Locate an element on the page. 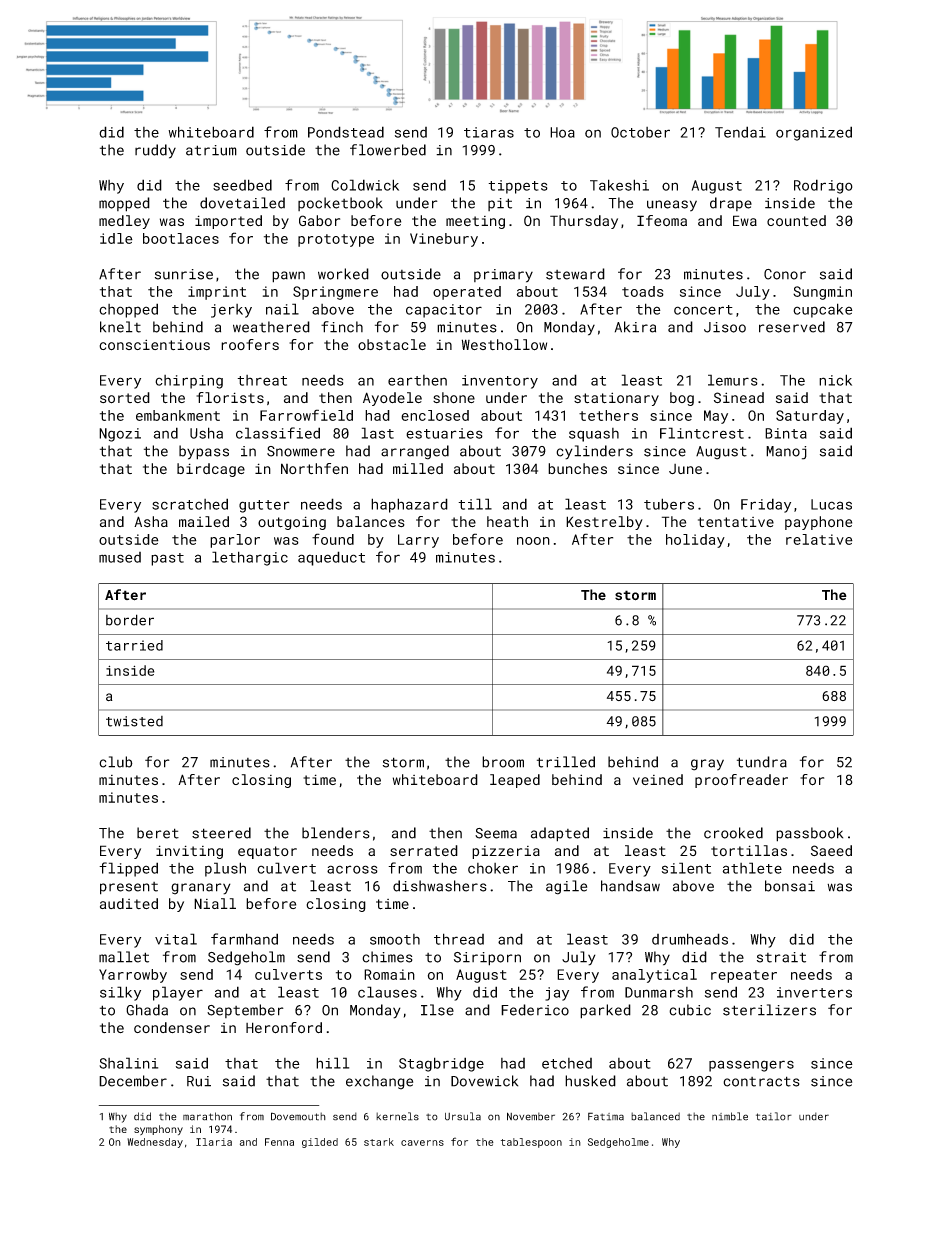  etched is located at coordinates (567, 1063).
